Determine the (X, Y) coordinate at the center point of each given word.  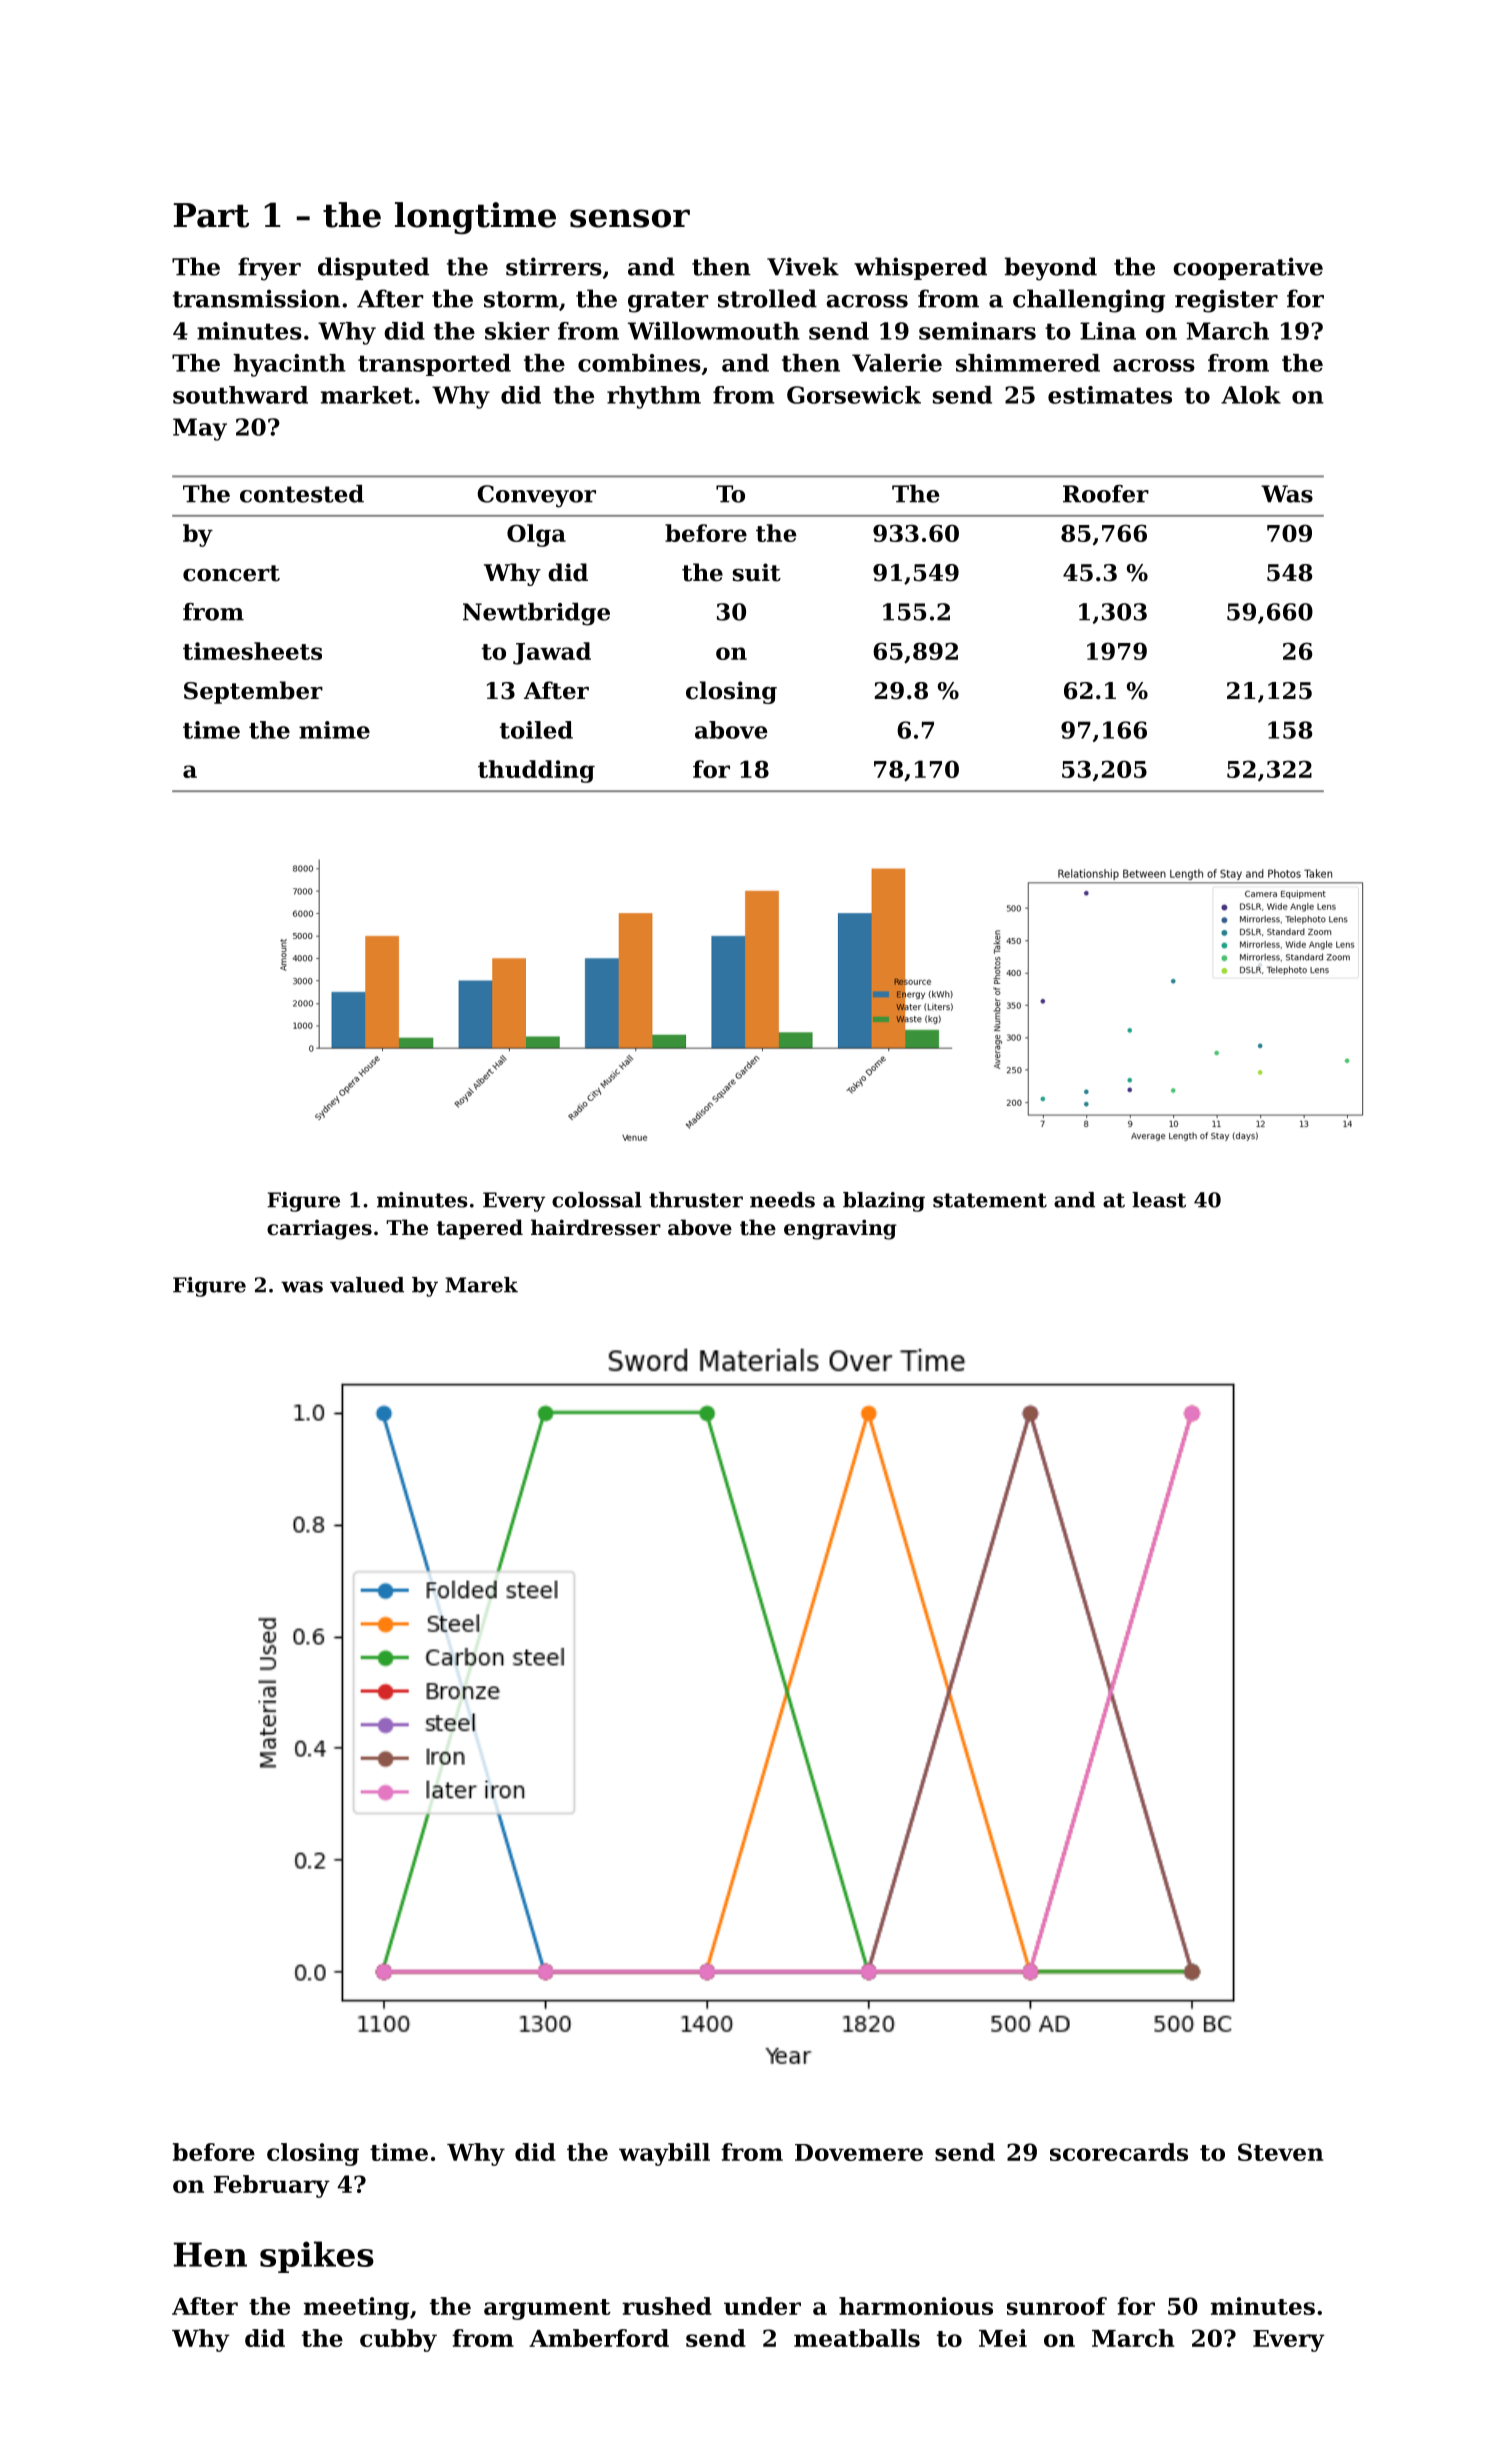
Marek (481, 1285)
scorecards (1119, 2152)
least (1159, 1200)
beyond (1051, 269)
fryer (269, 269)
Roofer (1106, 494)
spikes (317, 2257)
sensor (630, 218)
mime (334, 730)
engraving (840, 1229)
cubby (398, 2340)
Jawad (552, 653)
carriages (319, 1229)
